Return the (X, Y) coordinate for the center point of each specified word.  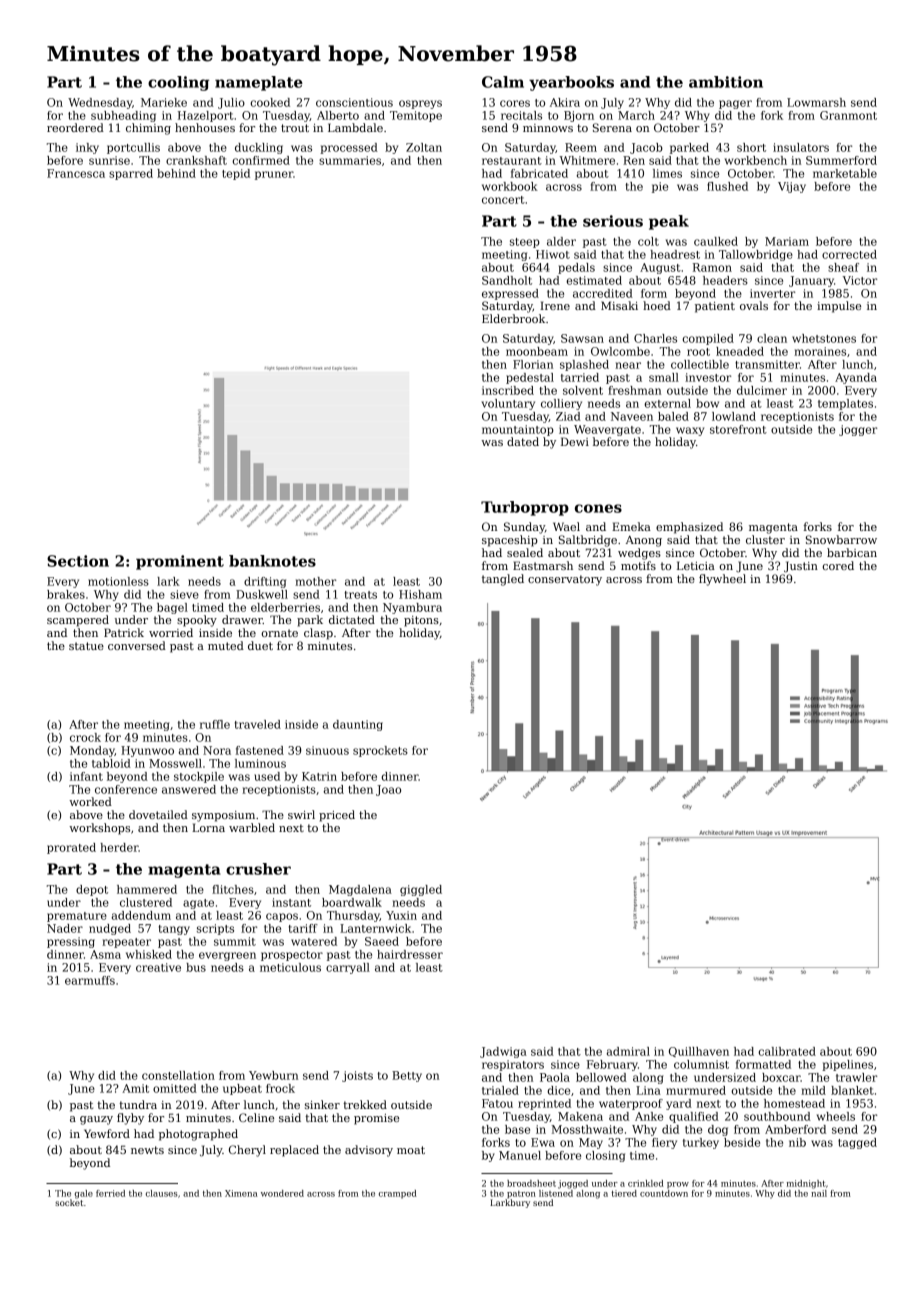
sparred (131, 174)
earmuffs (90, 980)
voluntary (508, 404)
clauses (162, 1193)
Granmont (848, 115)
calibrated (787, 1051)
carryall (348, 968)
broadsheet (531, 1183)
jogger (858, 430)
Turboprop (525, 508)
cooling (178, 83)
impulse (839, 307)
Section (78, 561)
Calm (503, 82)
